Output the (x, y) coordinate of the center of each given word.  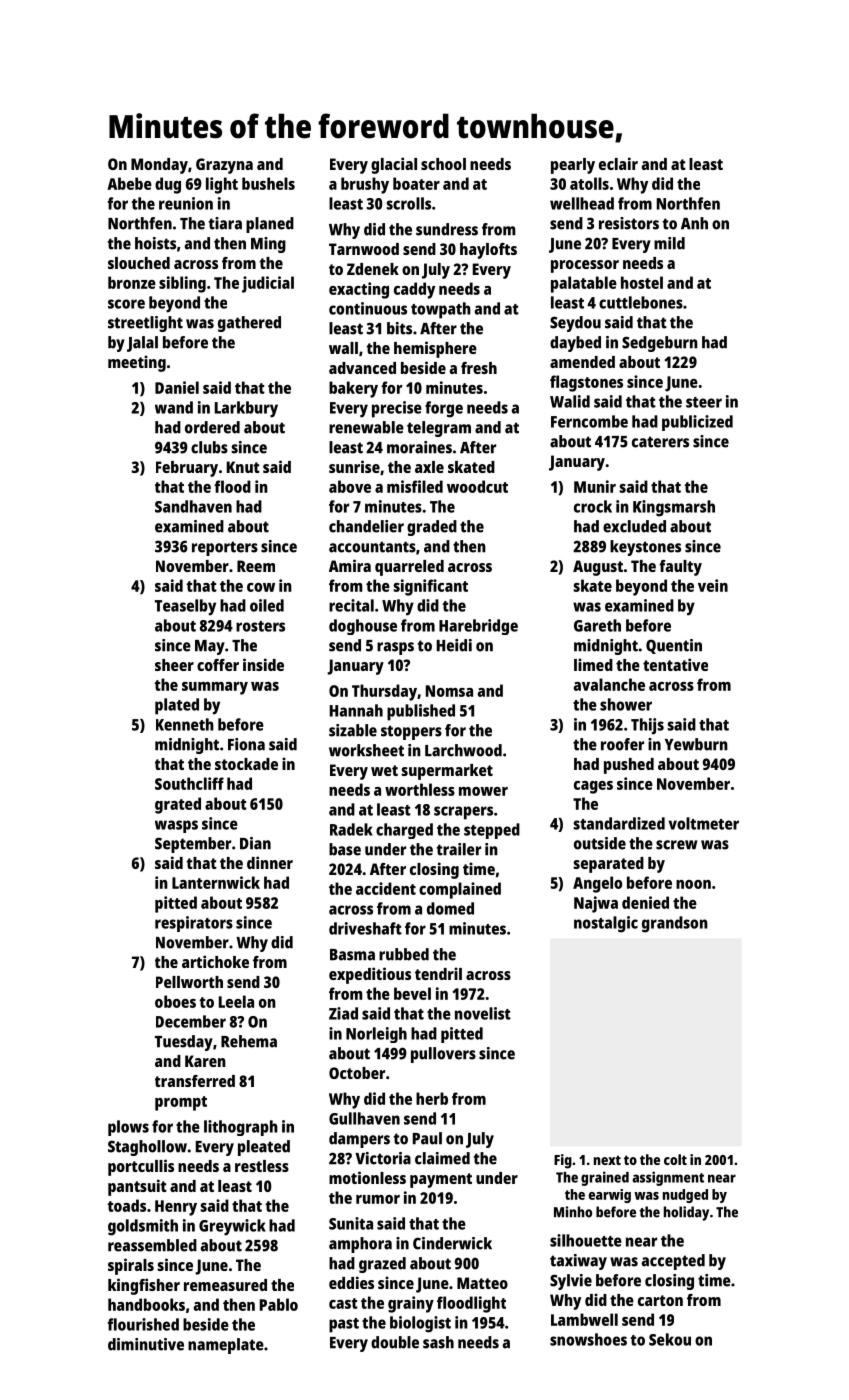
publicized (697, 423)
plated (177, 706)
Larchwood (463, 750)
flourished (143, 1324)
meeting (137, 363)
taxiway (578, 1262)
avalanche (609, 684)
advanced (362, 368)
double (395, 1342)
